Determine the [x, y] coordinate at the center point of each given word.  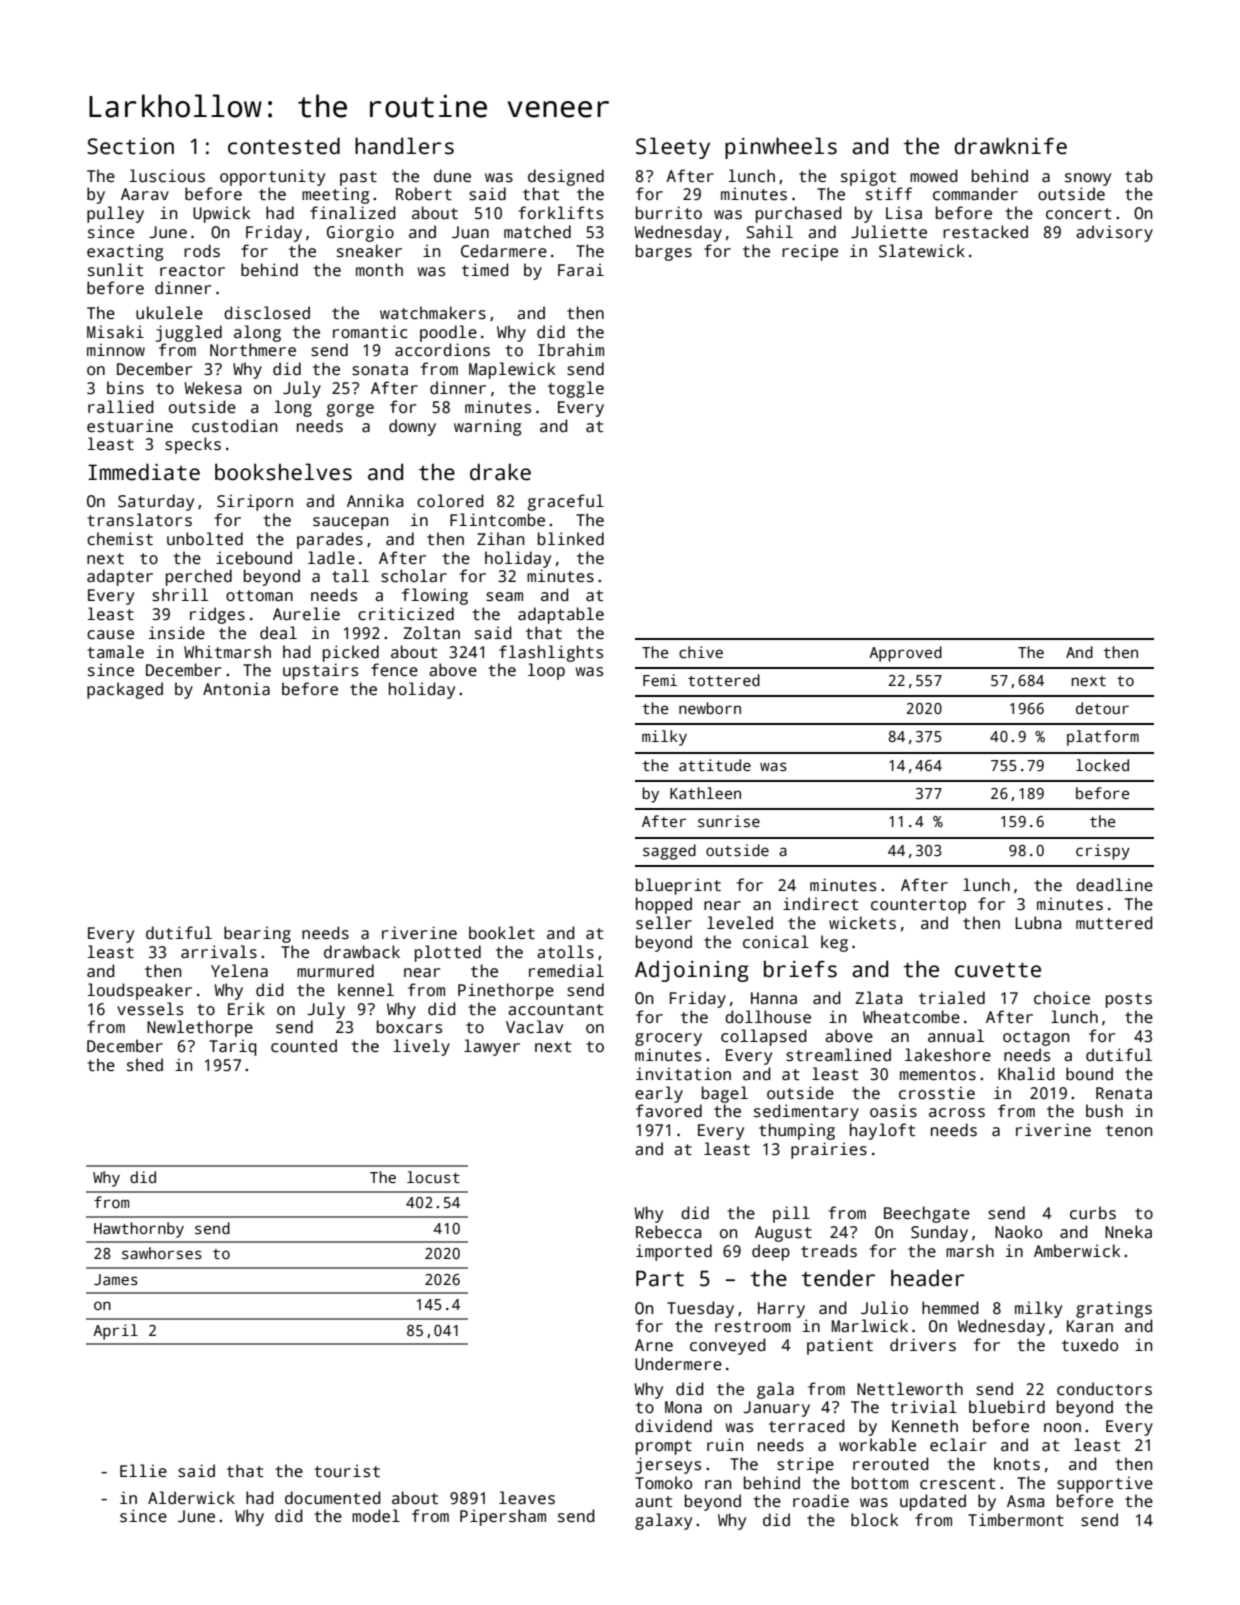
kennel [366, 989]
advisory [1114, 233]
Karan [1090, 1326]
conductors [1104, 1389]
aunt [653, 1502]
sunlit [115, 270]
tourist [347, 1471]
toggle [576, 389]
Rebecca [668, 1232]
